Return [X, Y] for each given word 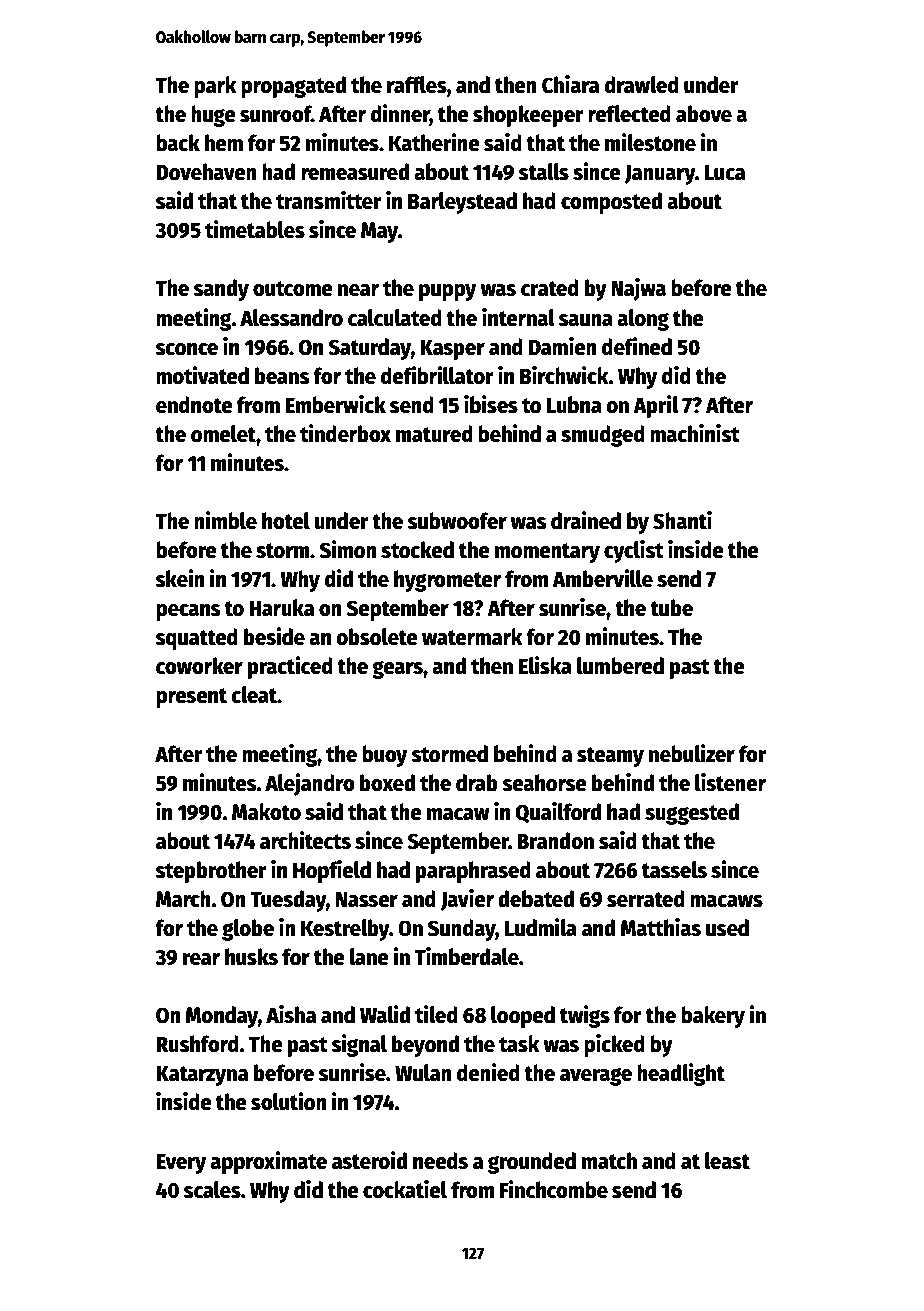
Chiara [570, 84]
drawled [642, 85]
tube [671, 608]
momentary [547, 553]
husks [251, 957]
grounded [532, 1163]
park [215, 87]
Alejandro [310, 784]
